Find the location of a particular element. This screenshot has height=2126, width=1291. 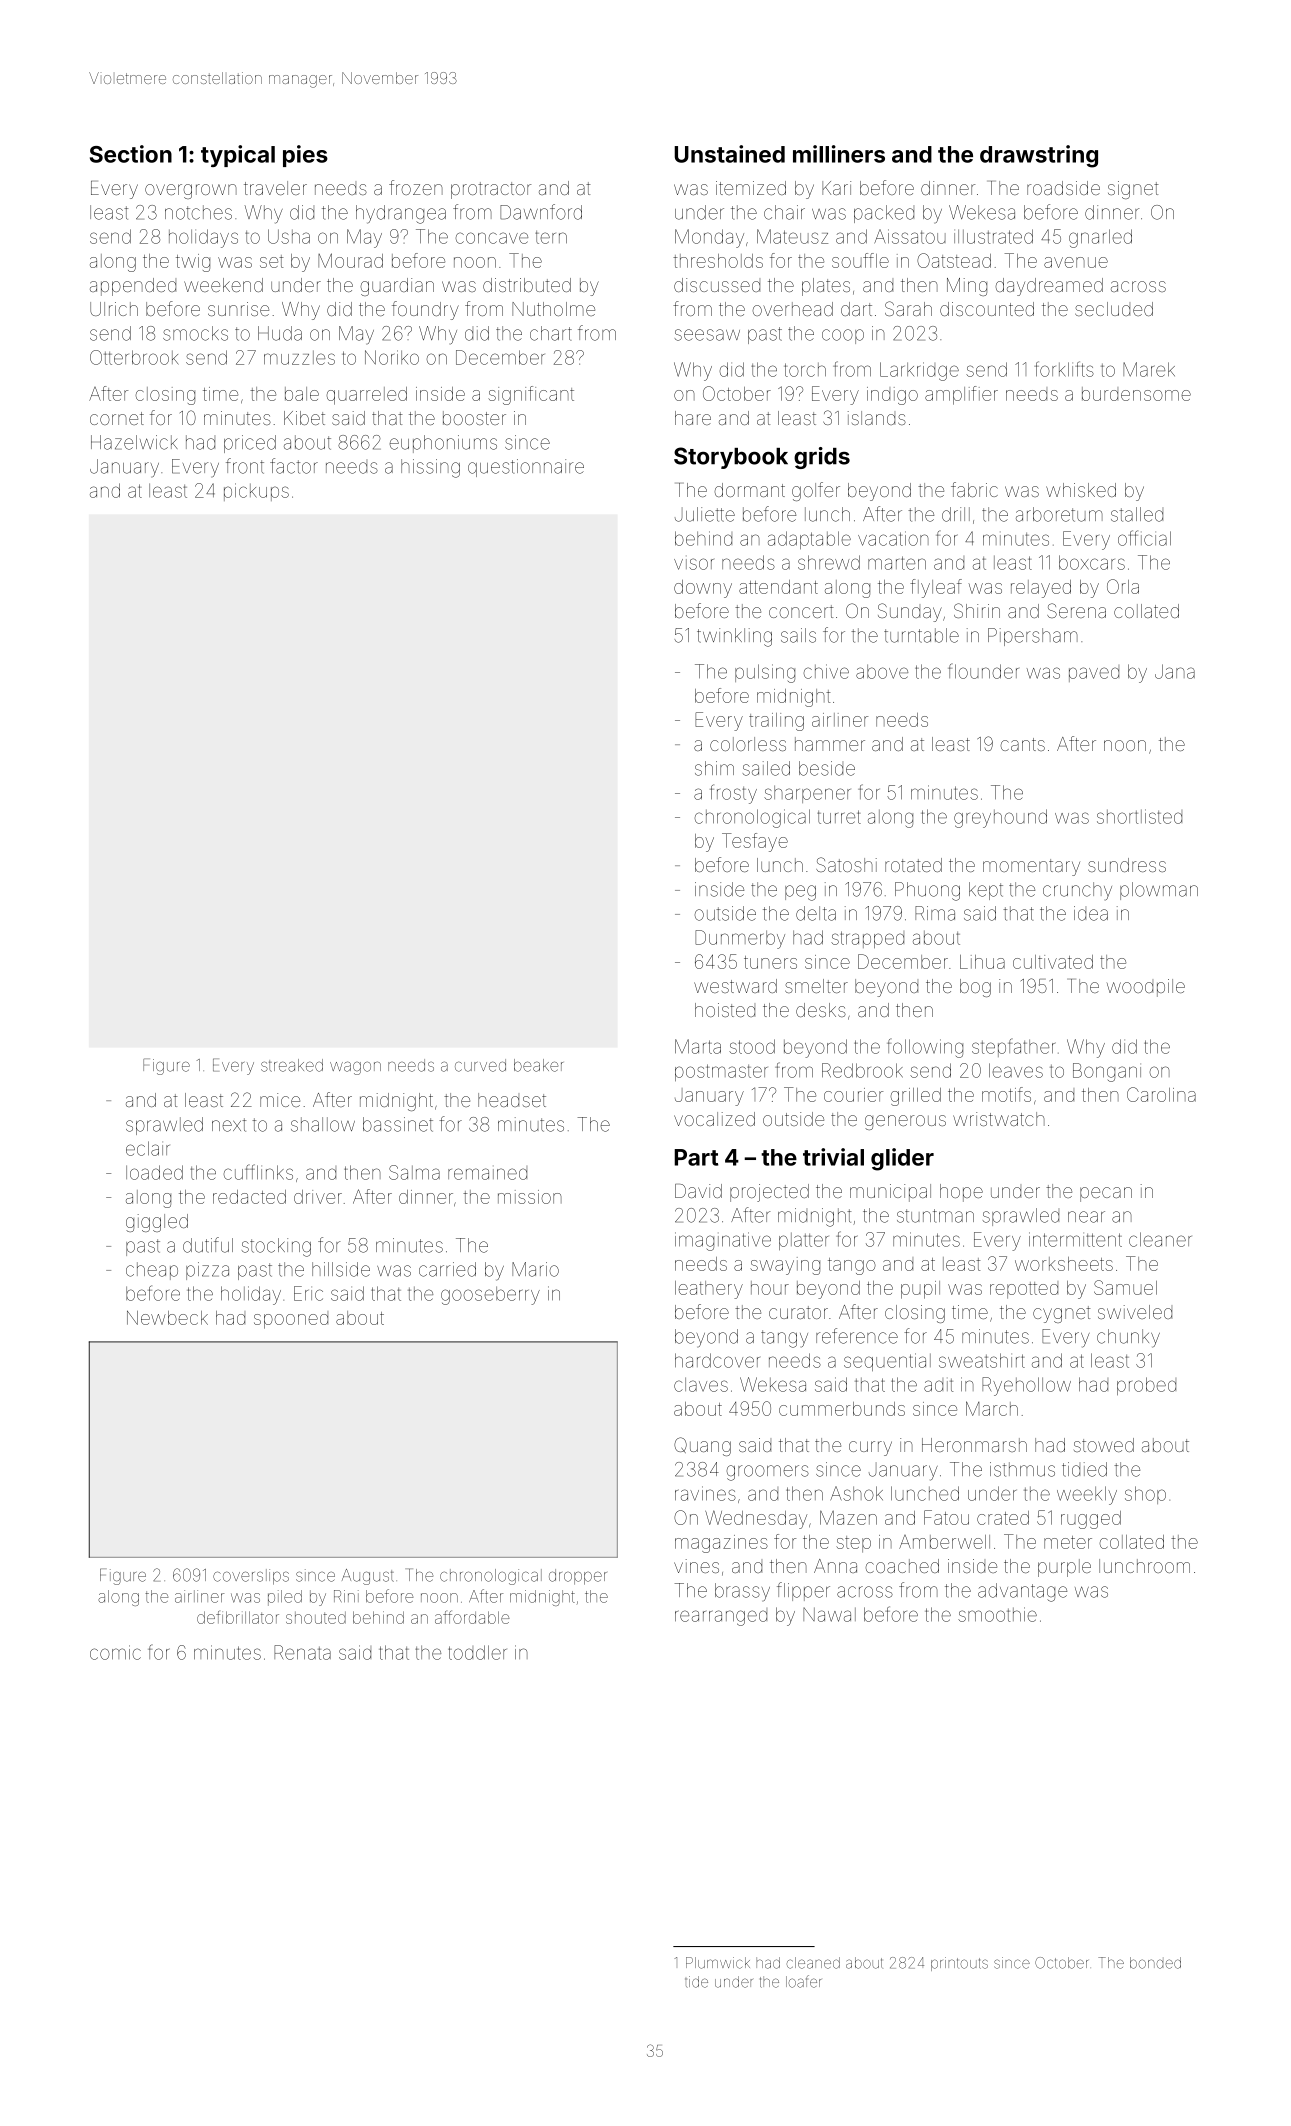

weekend is located at coordinates (223, 285).
